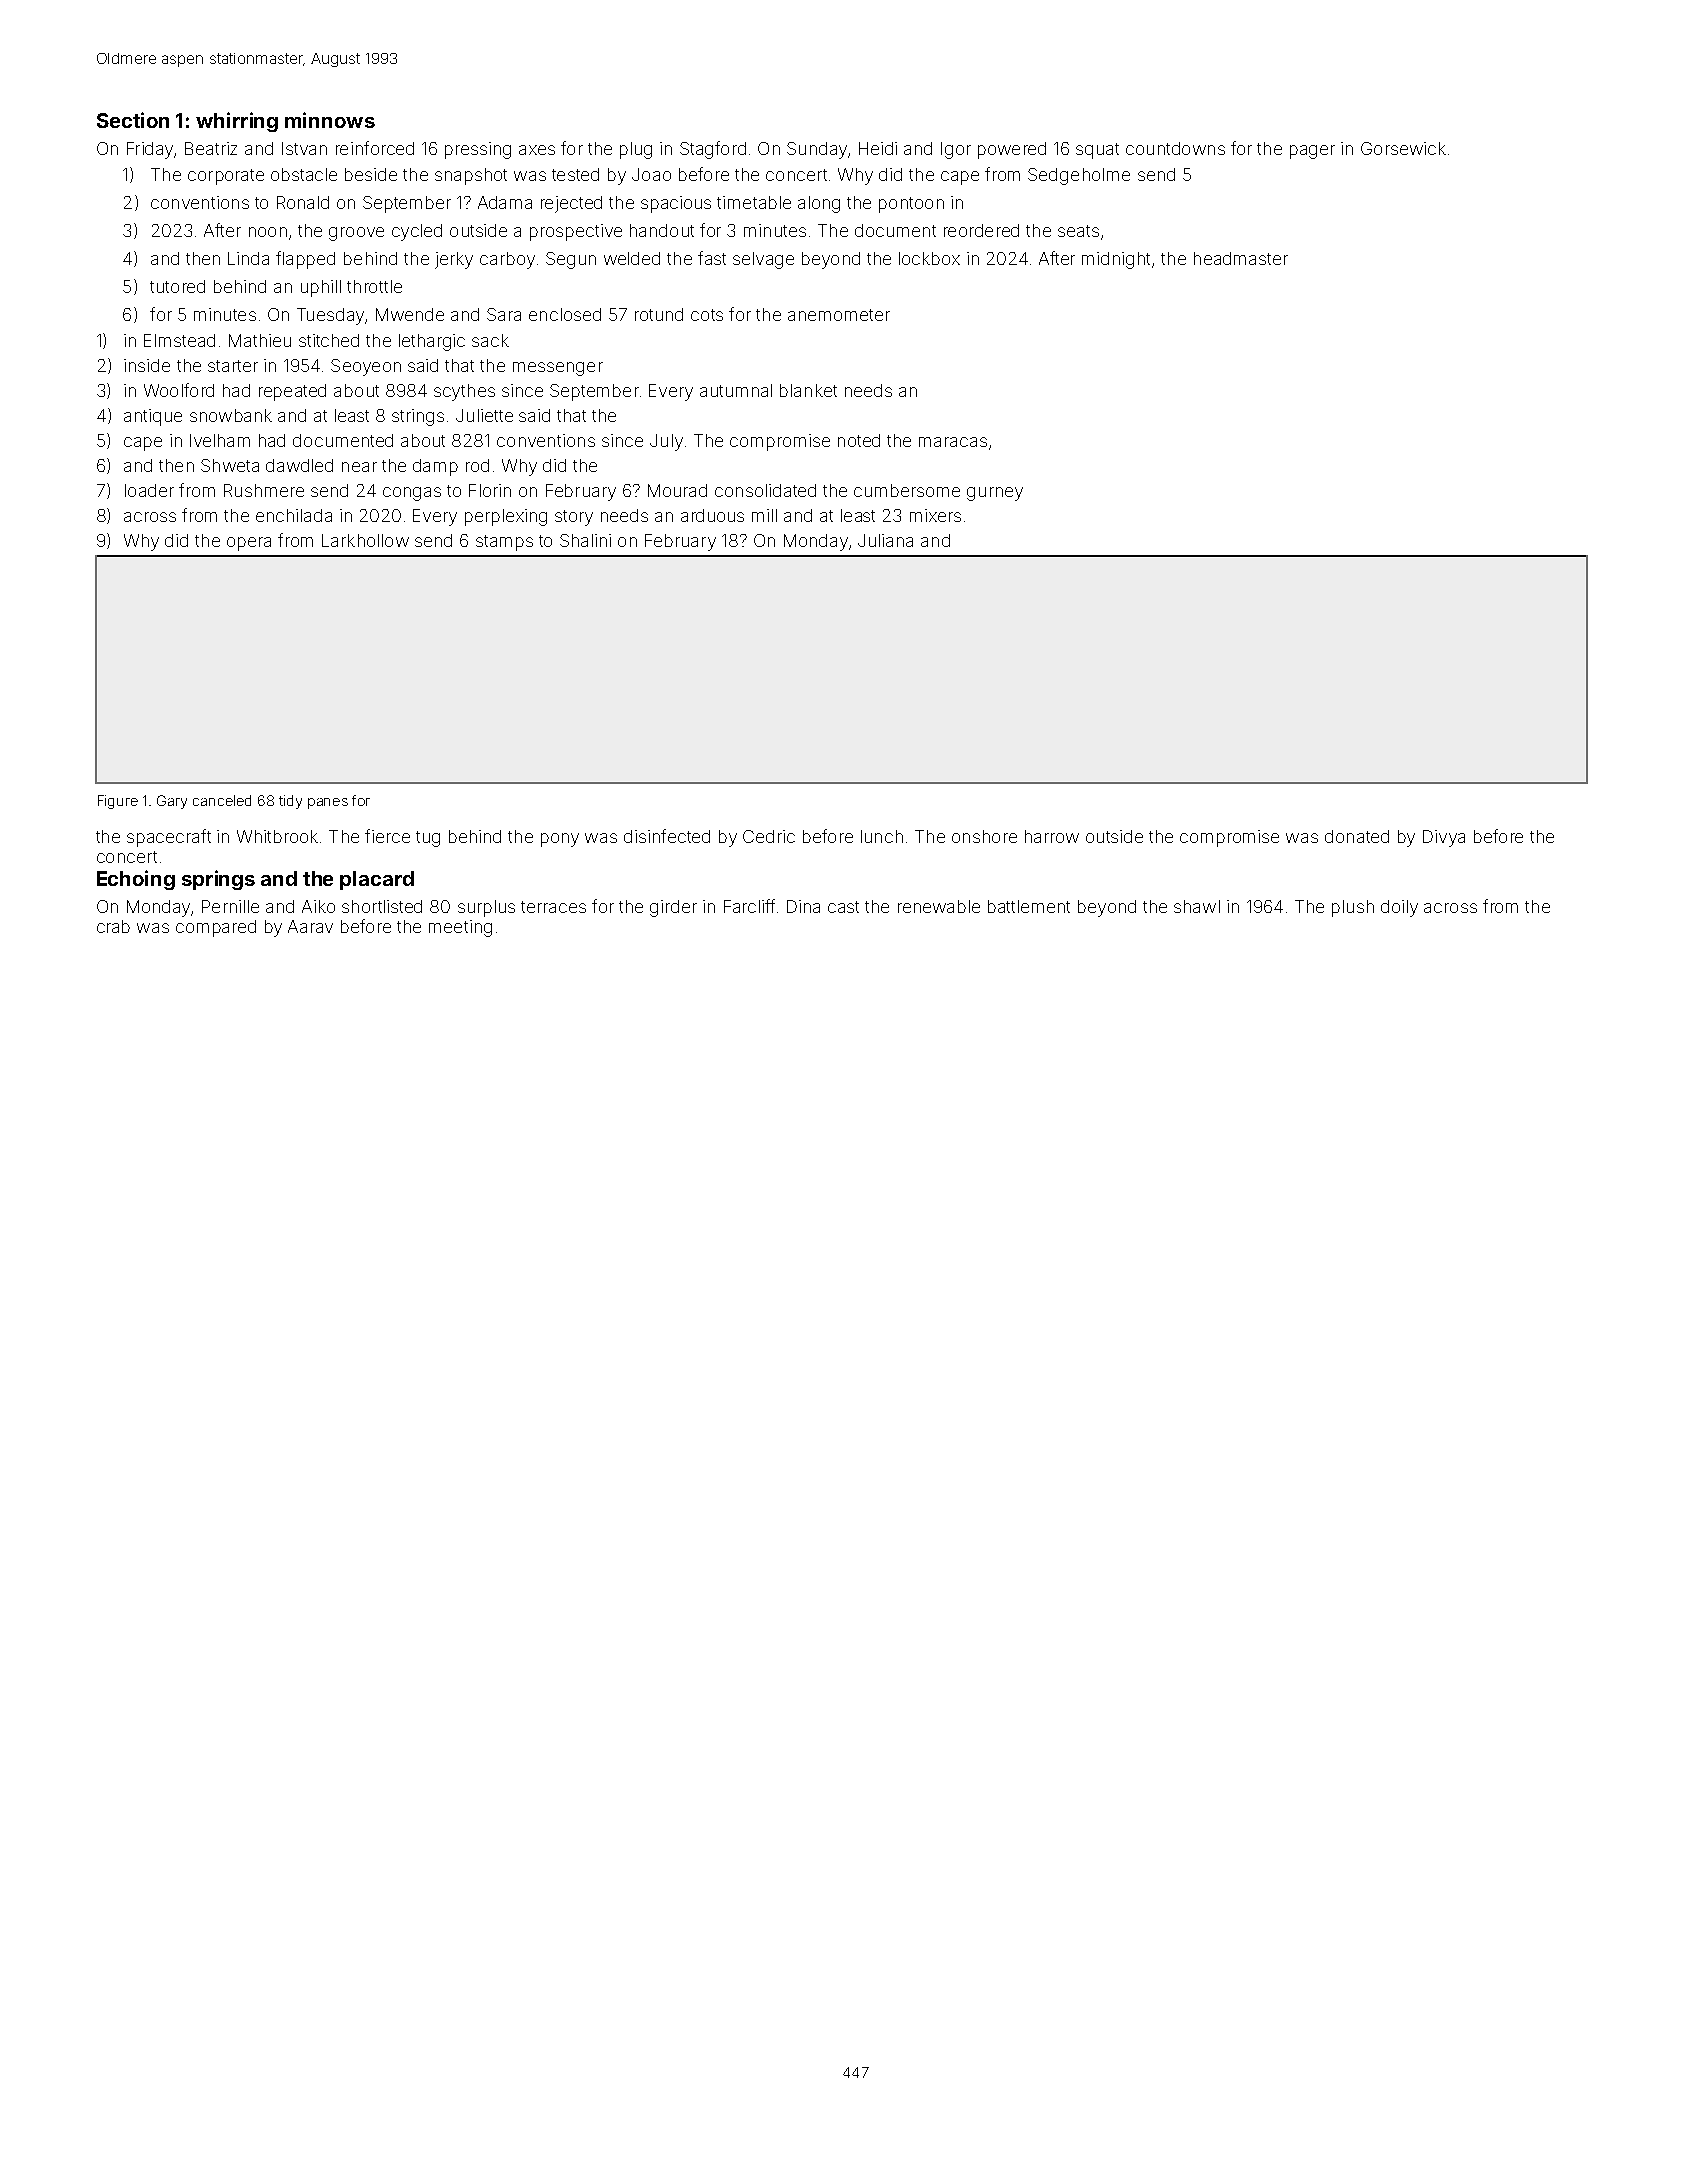 The image size is (1683, 2178). Describe the element at coordinates (249, 544) in the screenshot. I see `opera` at that location.
